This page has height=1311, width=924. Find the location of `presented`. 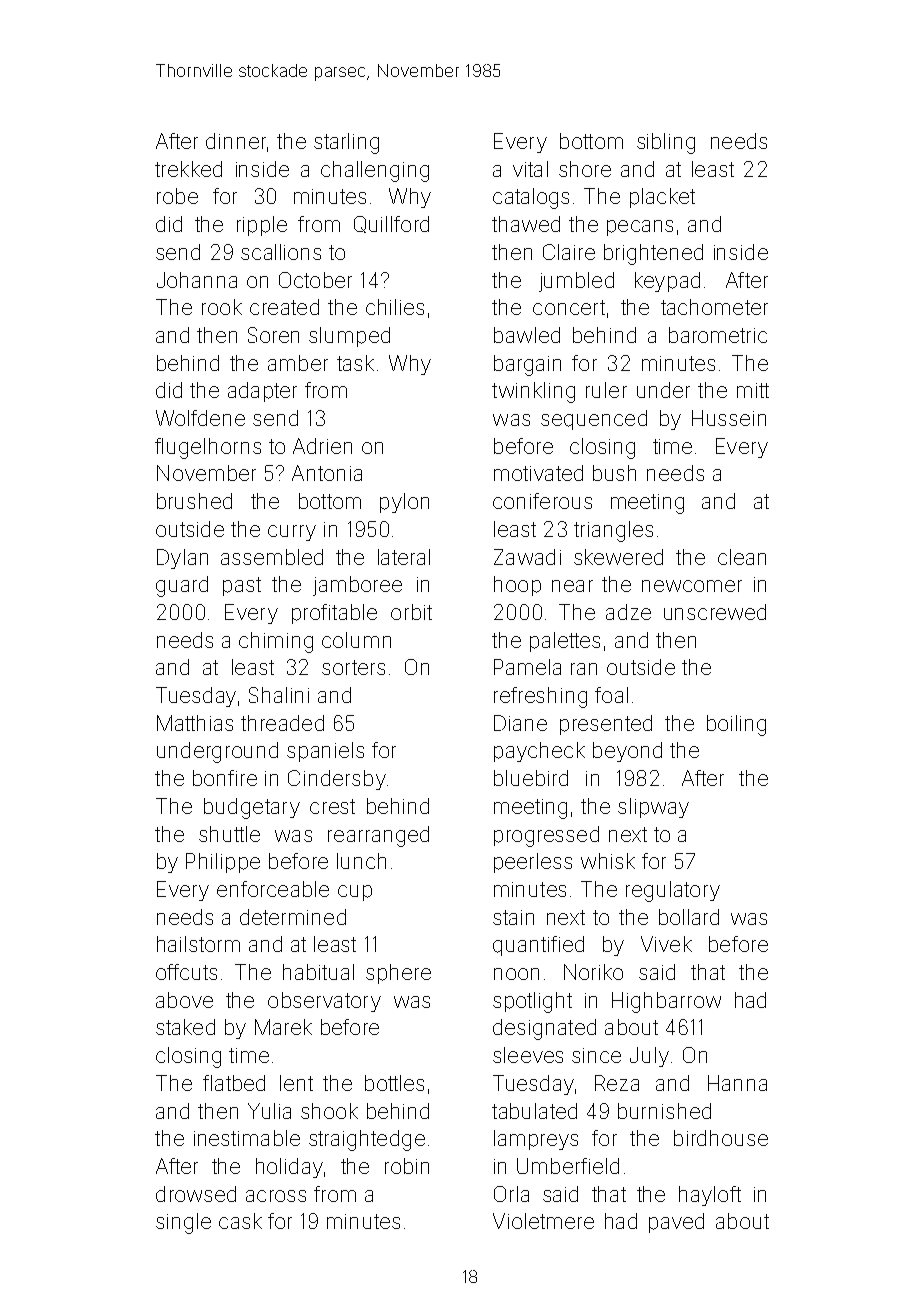

presented is located at coordinates (606, 725).
